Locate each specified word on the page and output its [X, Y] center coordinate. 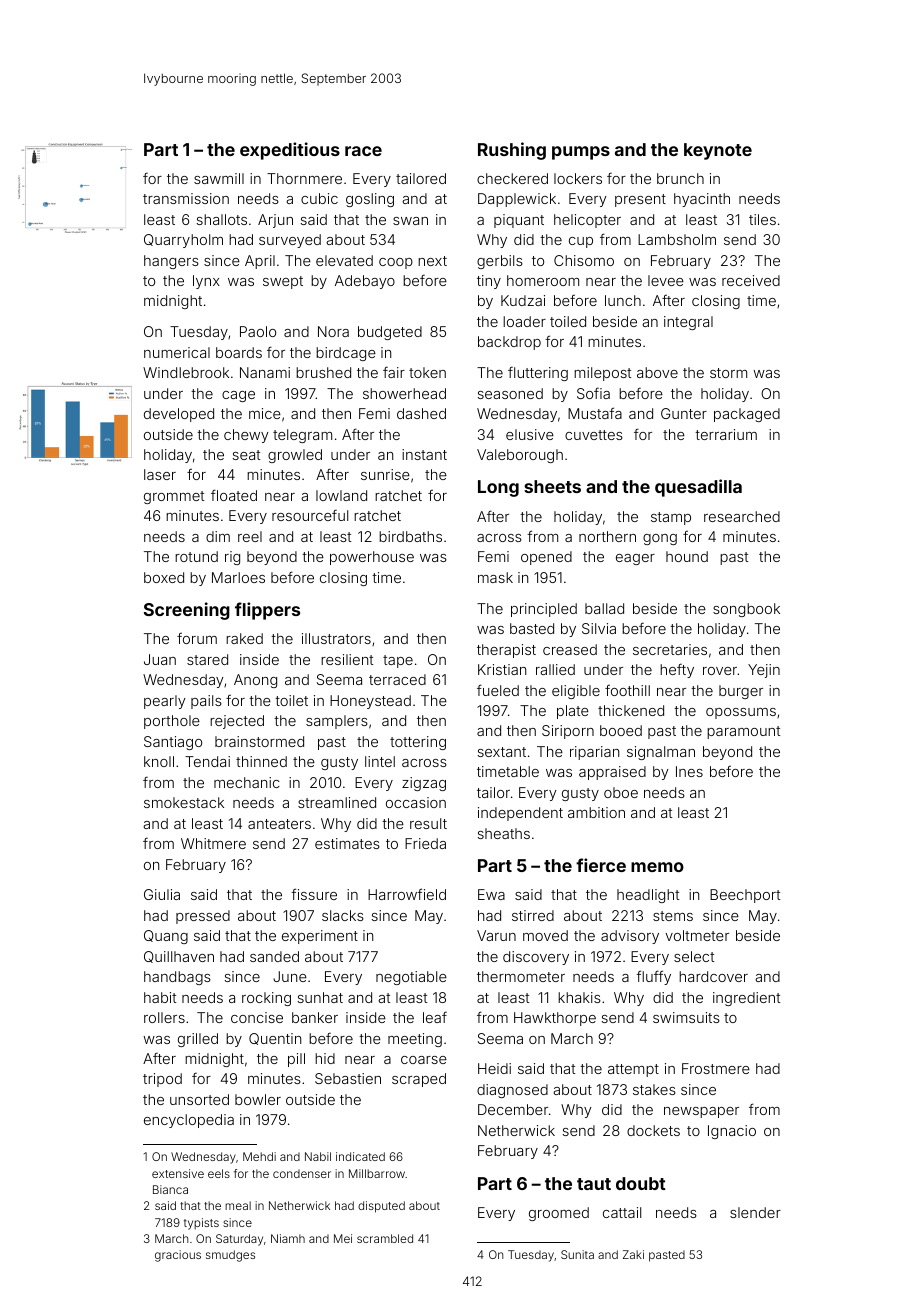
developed [179, 415]
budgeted [390, 333]
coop [396, 263]
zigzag [424, 784]
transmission [186, 198]
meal [238, 1205]
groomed [559, 1214]
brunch [680, 178]
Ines [689, 771]
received [751, 280]
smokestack [184, 802]
